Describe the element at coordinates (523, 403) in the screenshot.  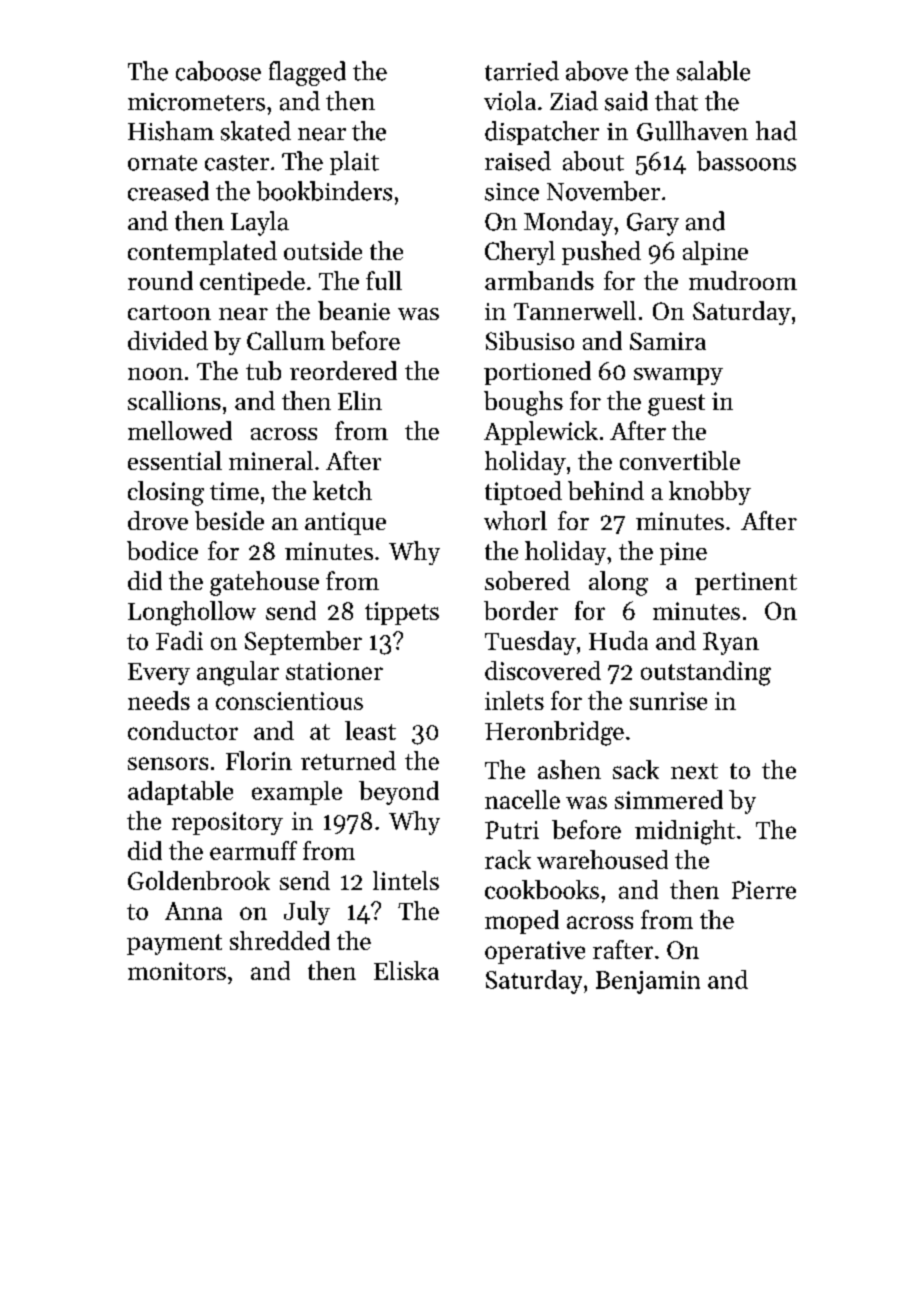
I see `boughs` at that location.
